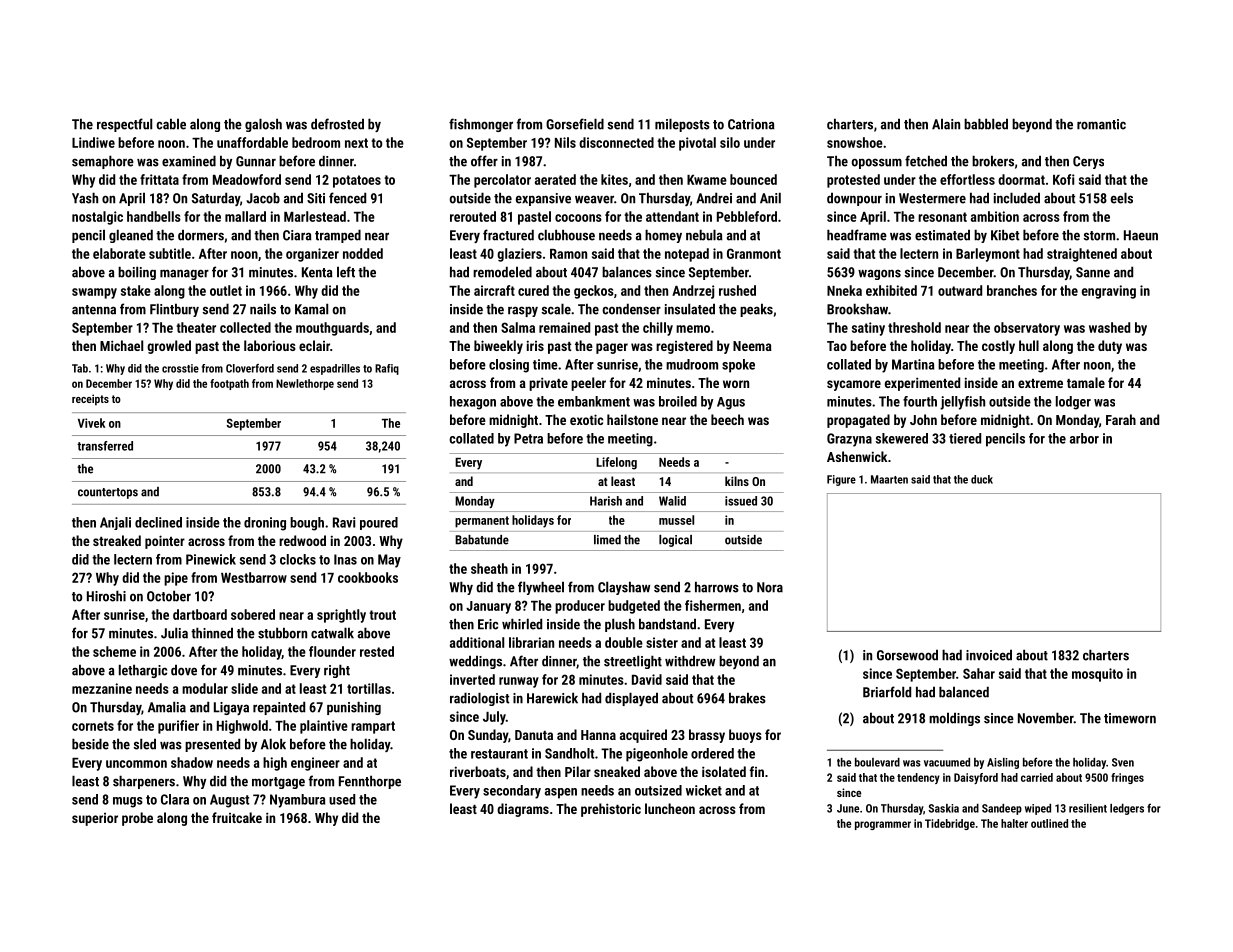 Image resolution: width=1233 pixels, height=952 pixels. What do you see at coordinates (263, 125) in the screenshot?
I see `galosh` at bounding box center [263, 125].
